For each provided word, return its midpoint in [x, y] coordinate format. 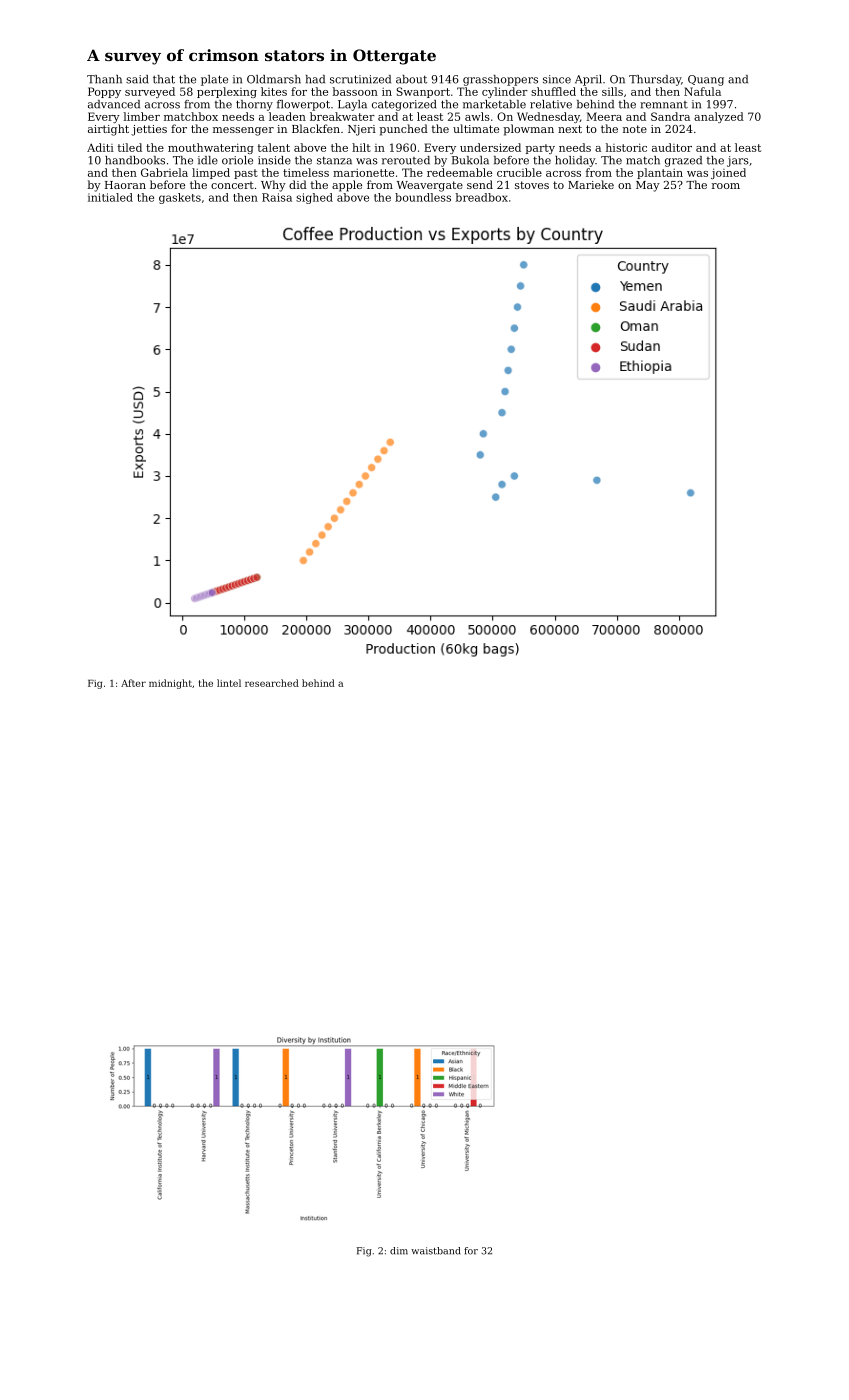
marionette [363, 173]
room [726, 186]
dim [399, 1251]
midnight [170, 684]
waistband [435, 1251]
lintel [229, 683]
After [133, 683]
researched [272, 683]
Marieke [591, 184]
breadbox [481, 197]
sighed [314, 198]
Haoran [125, 185]
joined [728, 173]
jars [738, 161]
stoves [532, 185]
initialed [110, 197]
